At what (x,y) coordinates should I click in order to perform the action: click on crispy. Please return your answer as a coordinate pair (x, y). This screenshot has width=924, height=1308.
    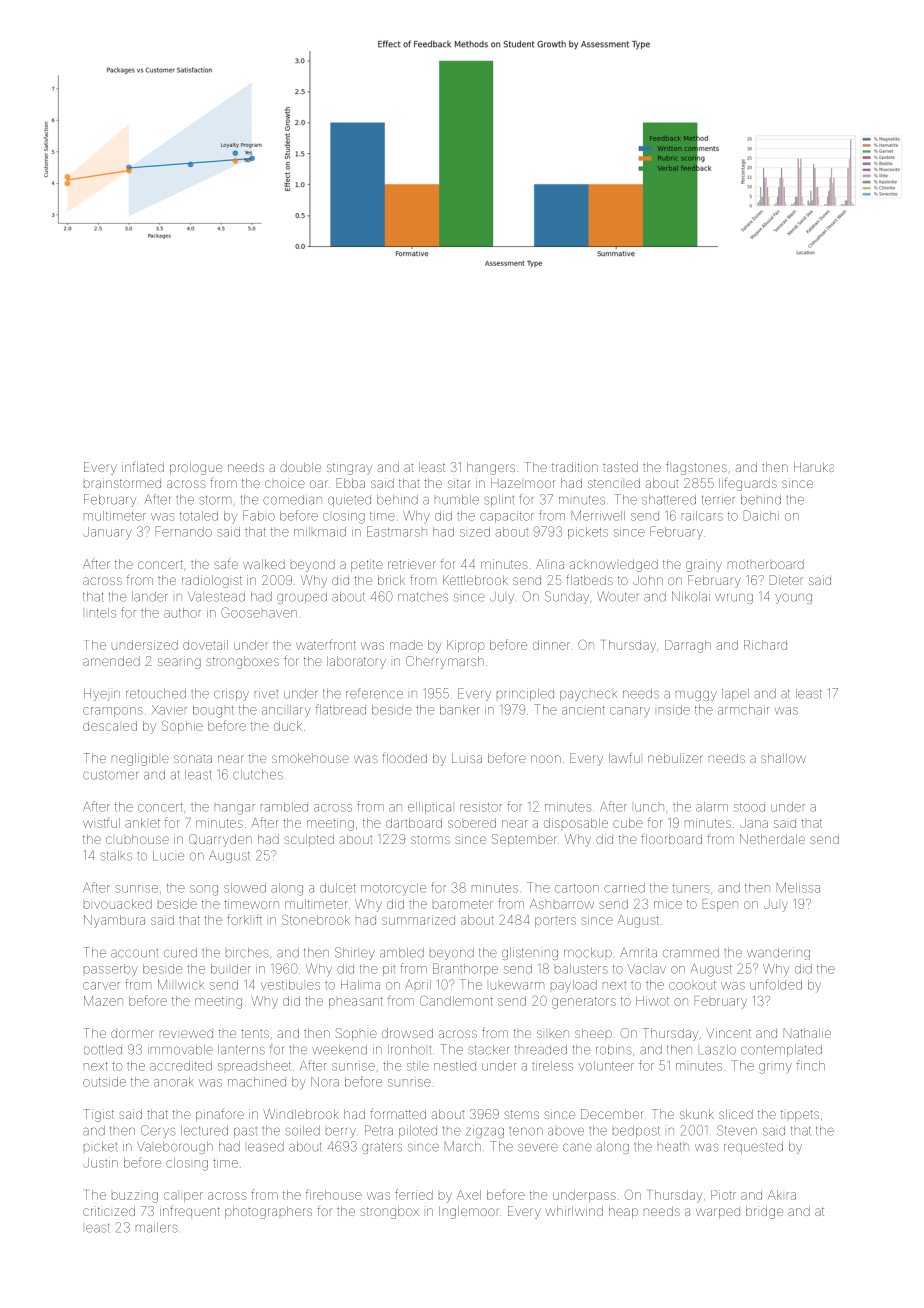
    Looking at the image, I should click on (231, 694).
